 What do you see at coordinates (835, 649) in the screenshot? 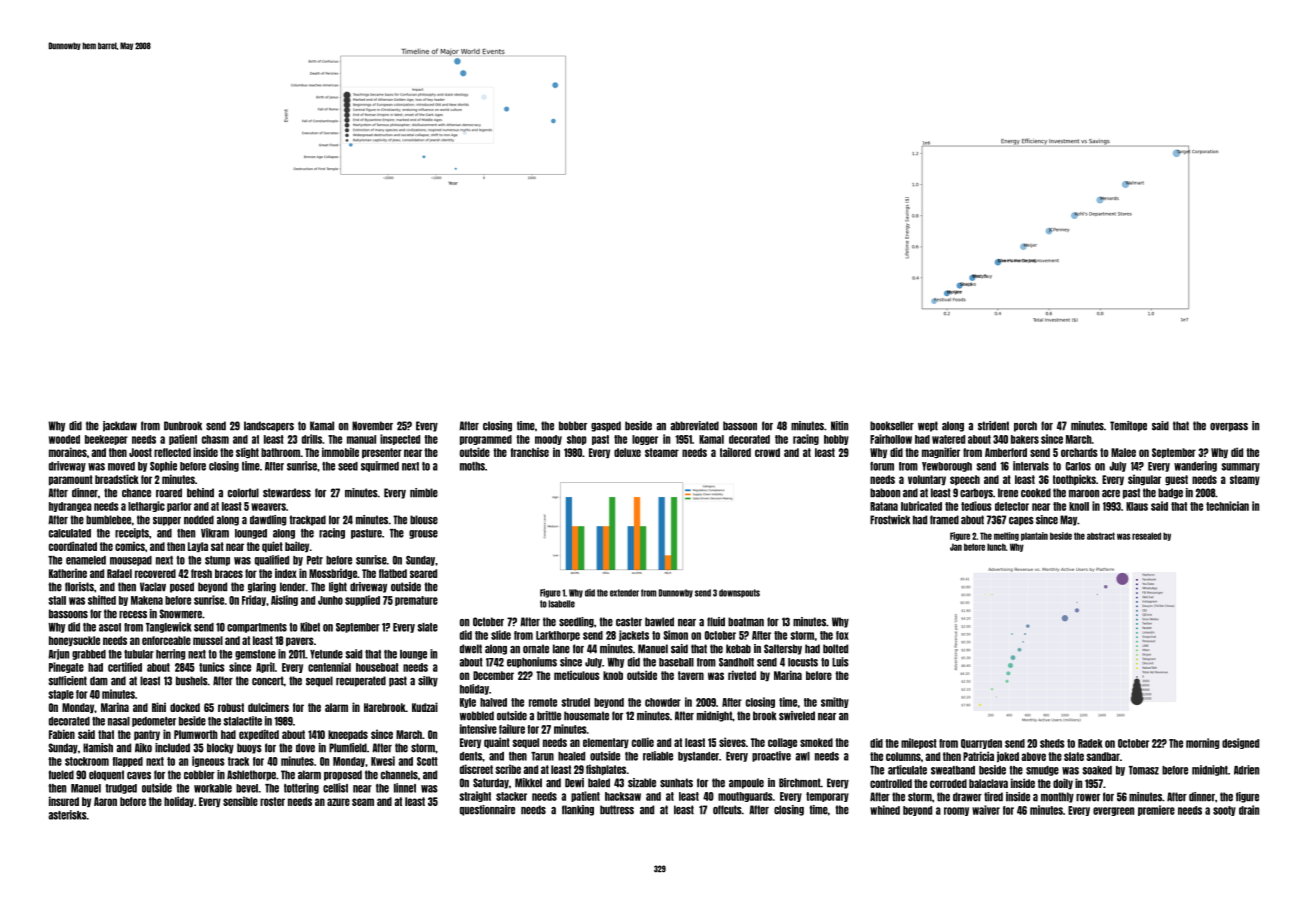
I see `bolted` at bounding box center [835, 649].
